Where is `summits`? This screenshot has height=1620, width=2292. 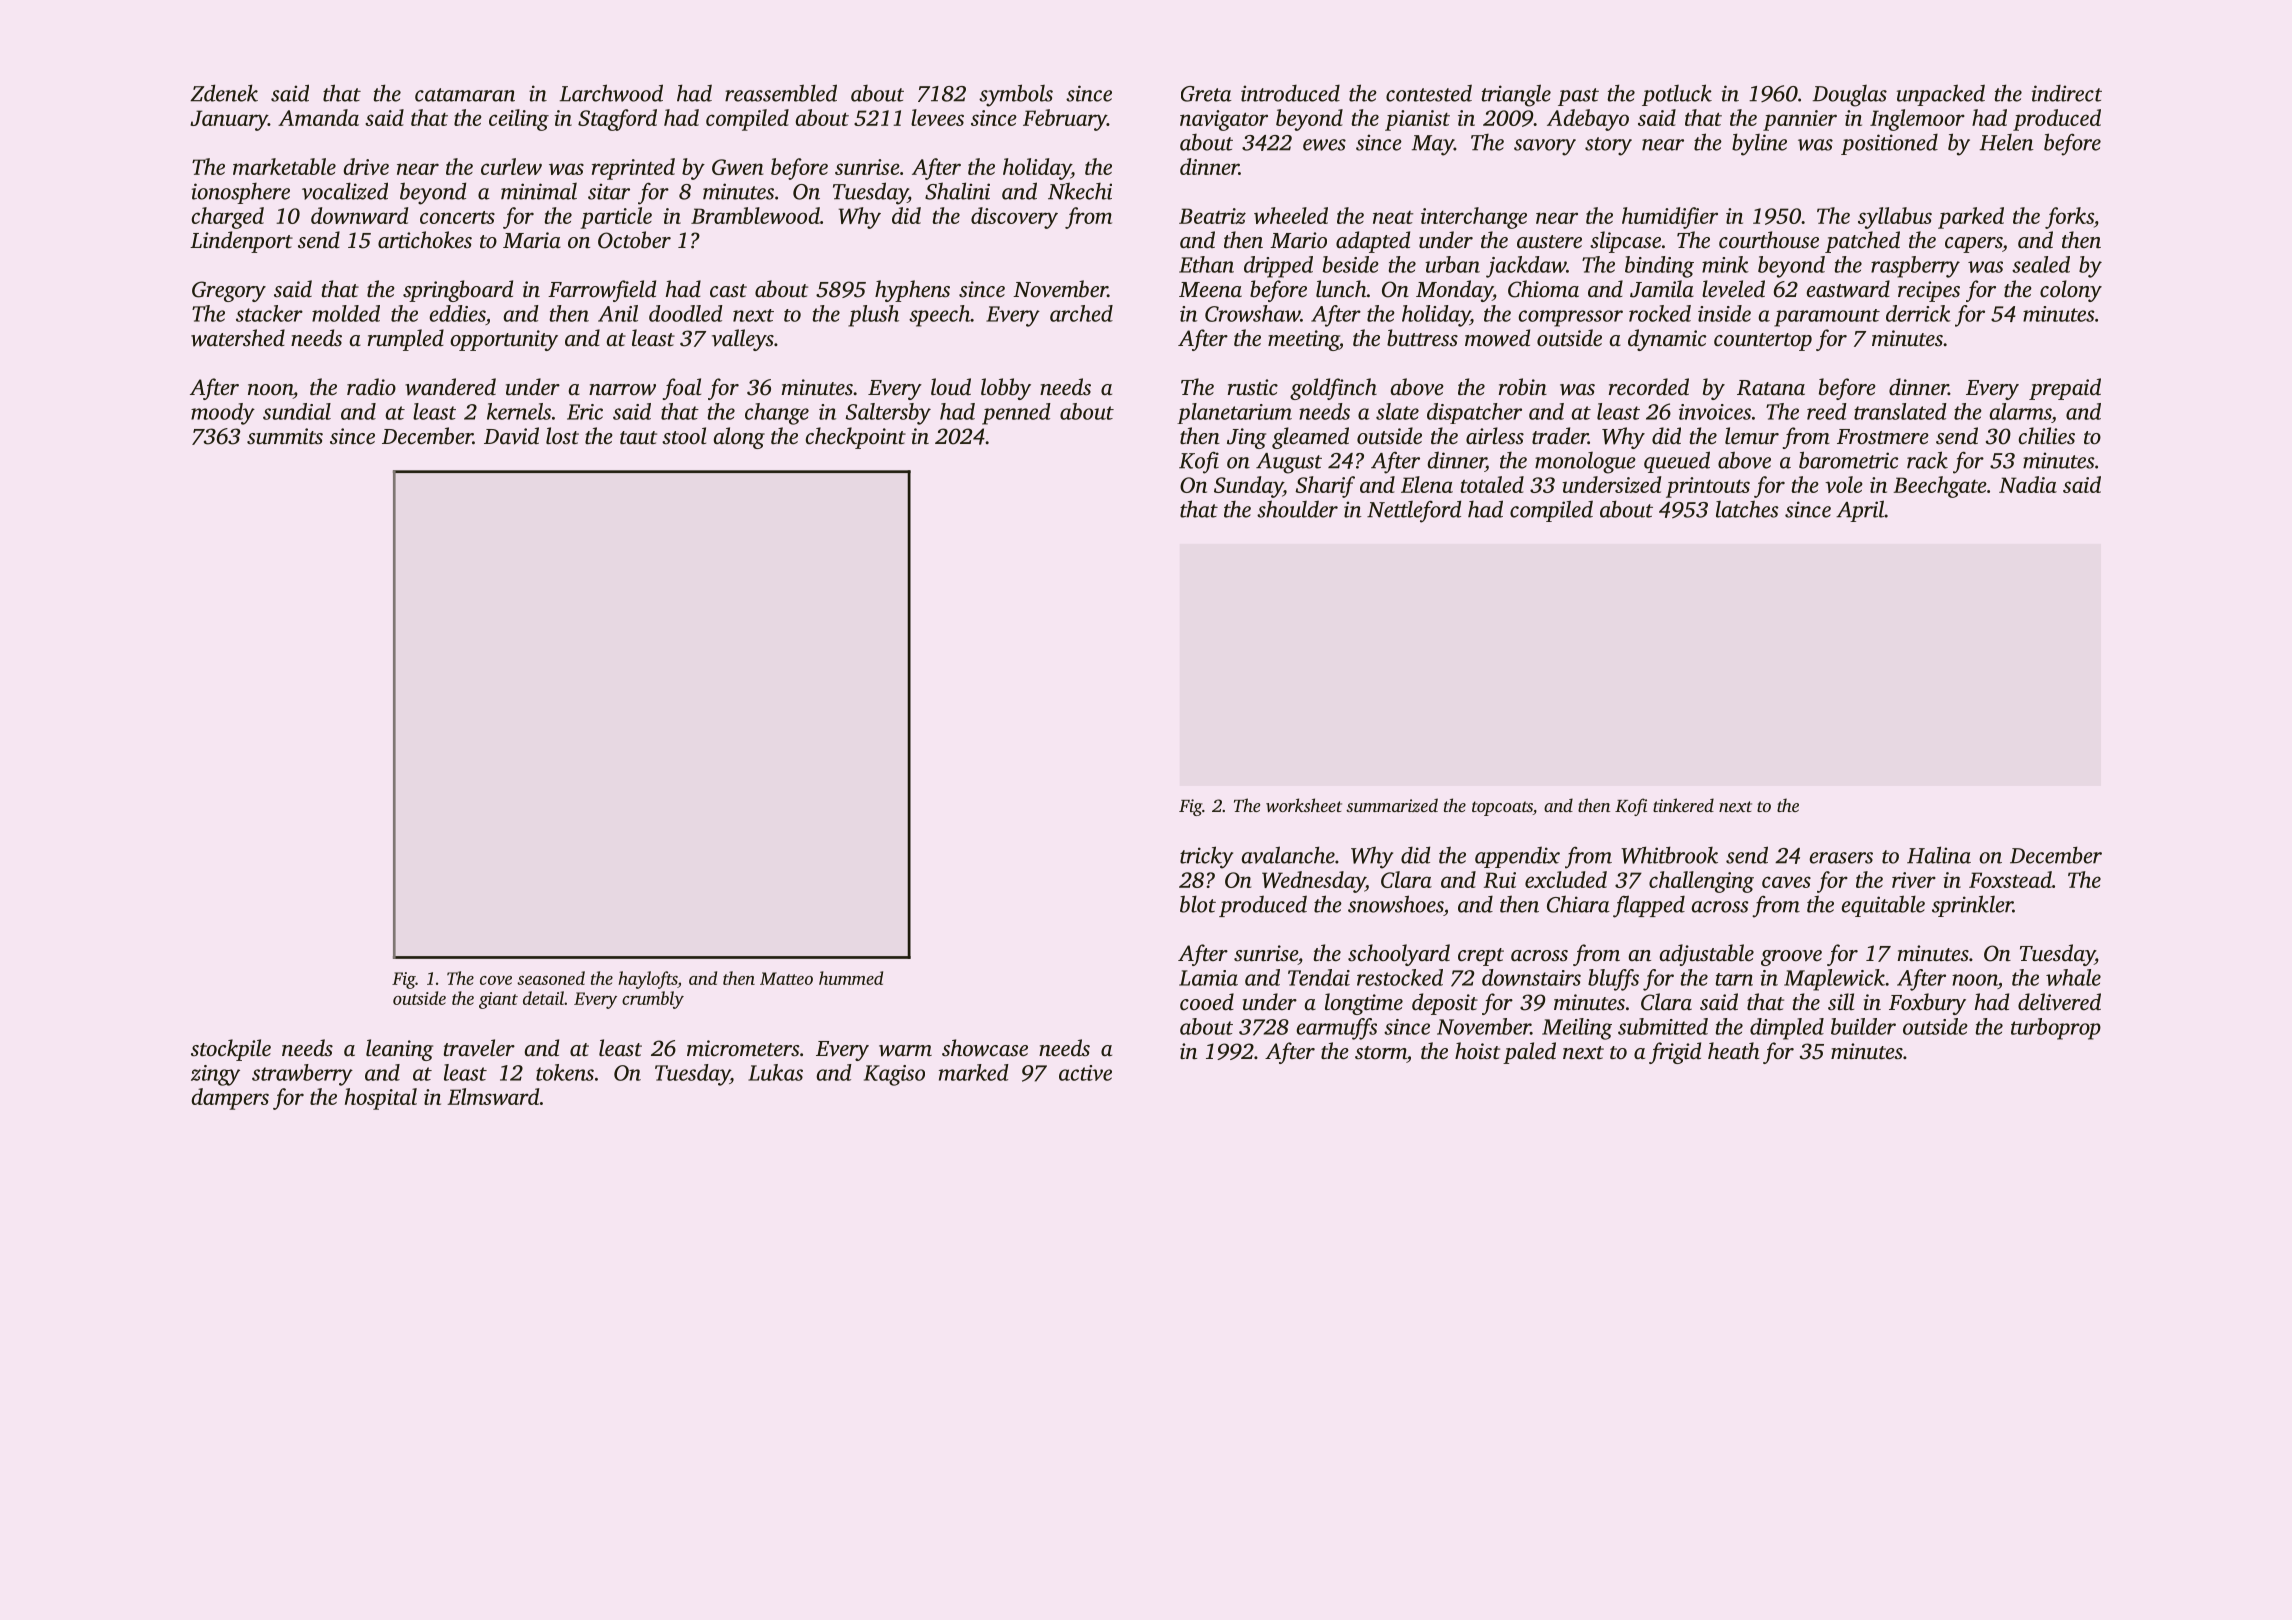 summits is located at coordinates (285, 436).
